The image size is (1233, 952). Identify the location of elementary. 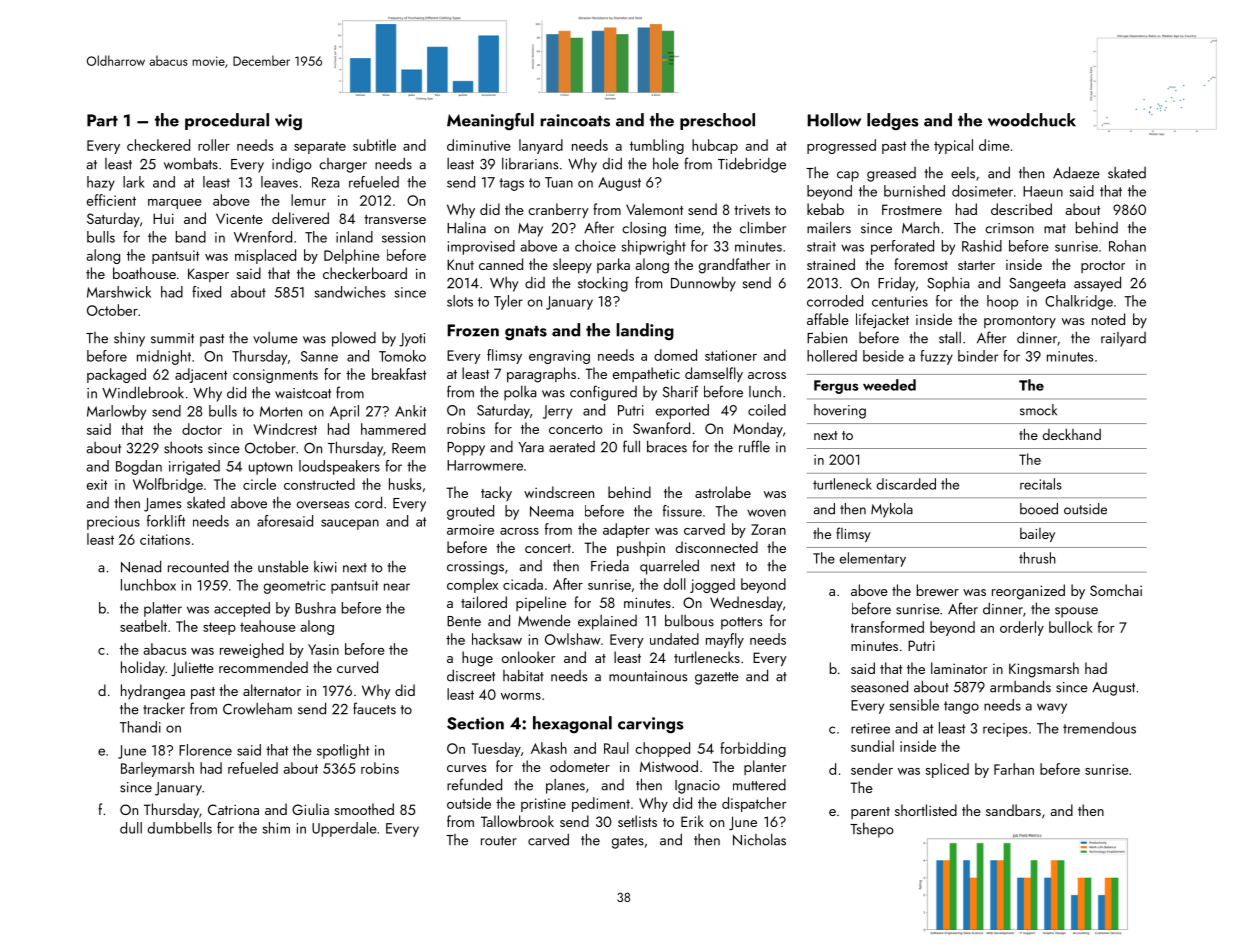
(873, 559).
